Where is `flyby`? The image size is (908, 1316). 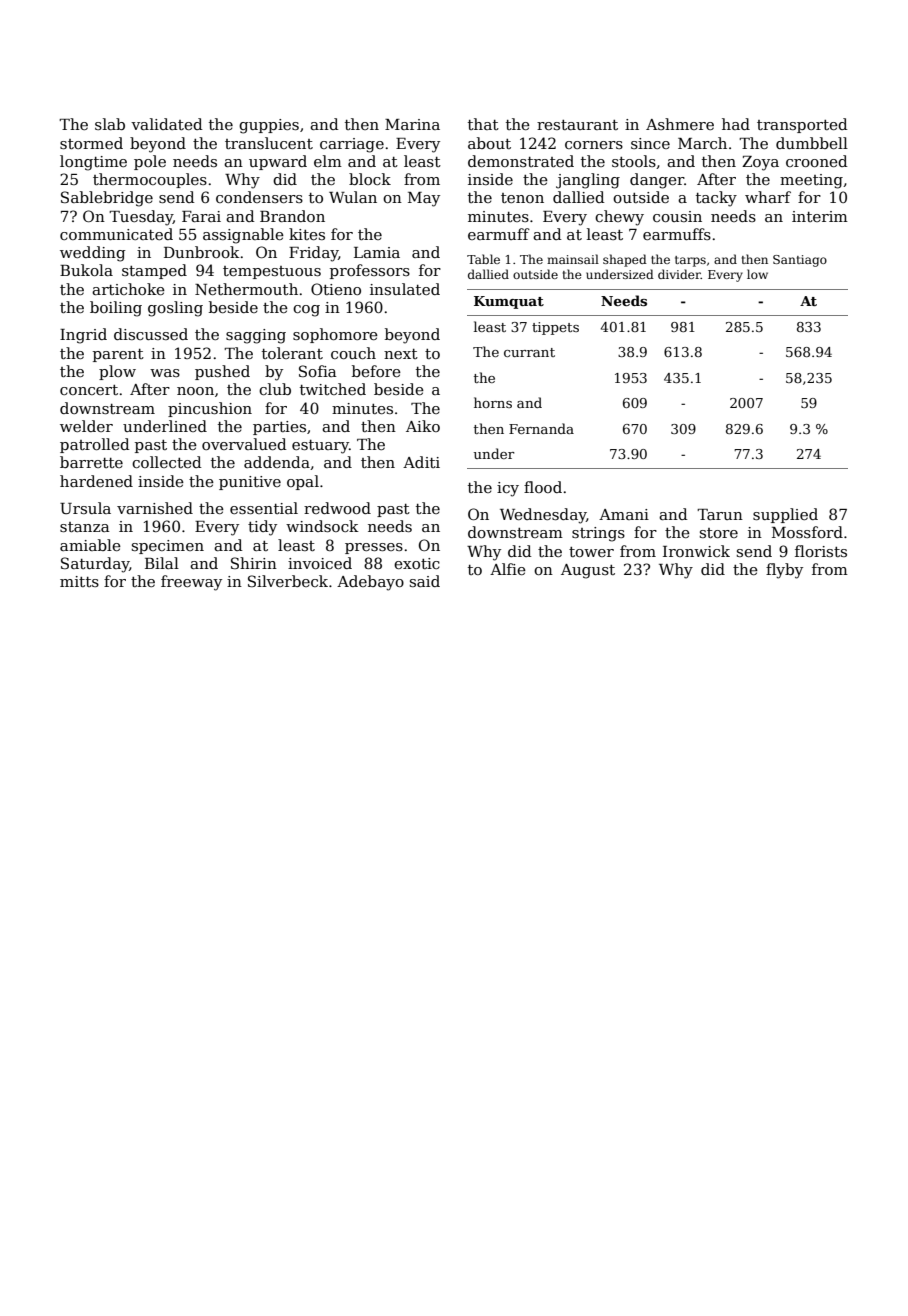
flyby is located at coordinates (784, 571).
